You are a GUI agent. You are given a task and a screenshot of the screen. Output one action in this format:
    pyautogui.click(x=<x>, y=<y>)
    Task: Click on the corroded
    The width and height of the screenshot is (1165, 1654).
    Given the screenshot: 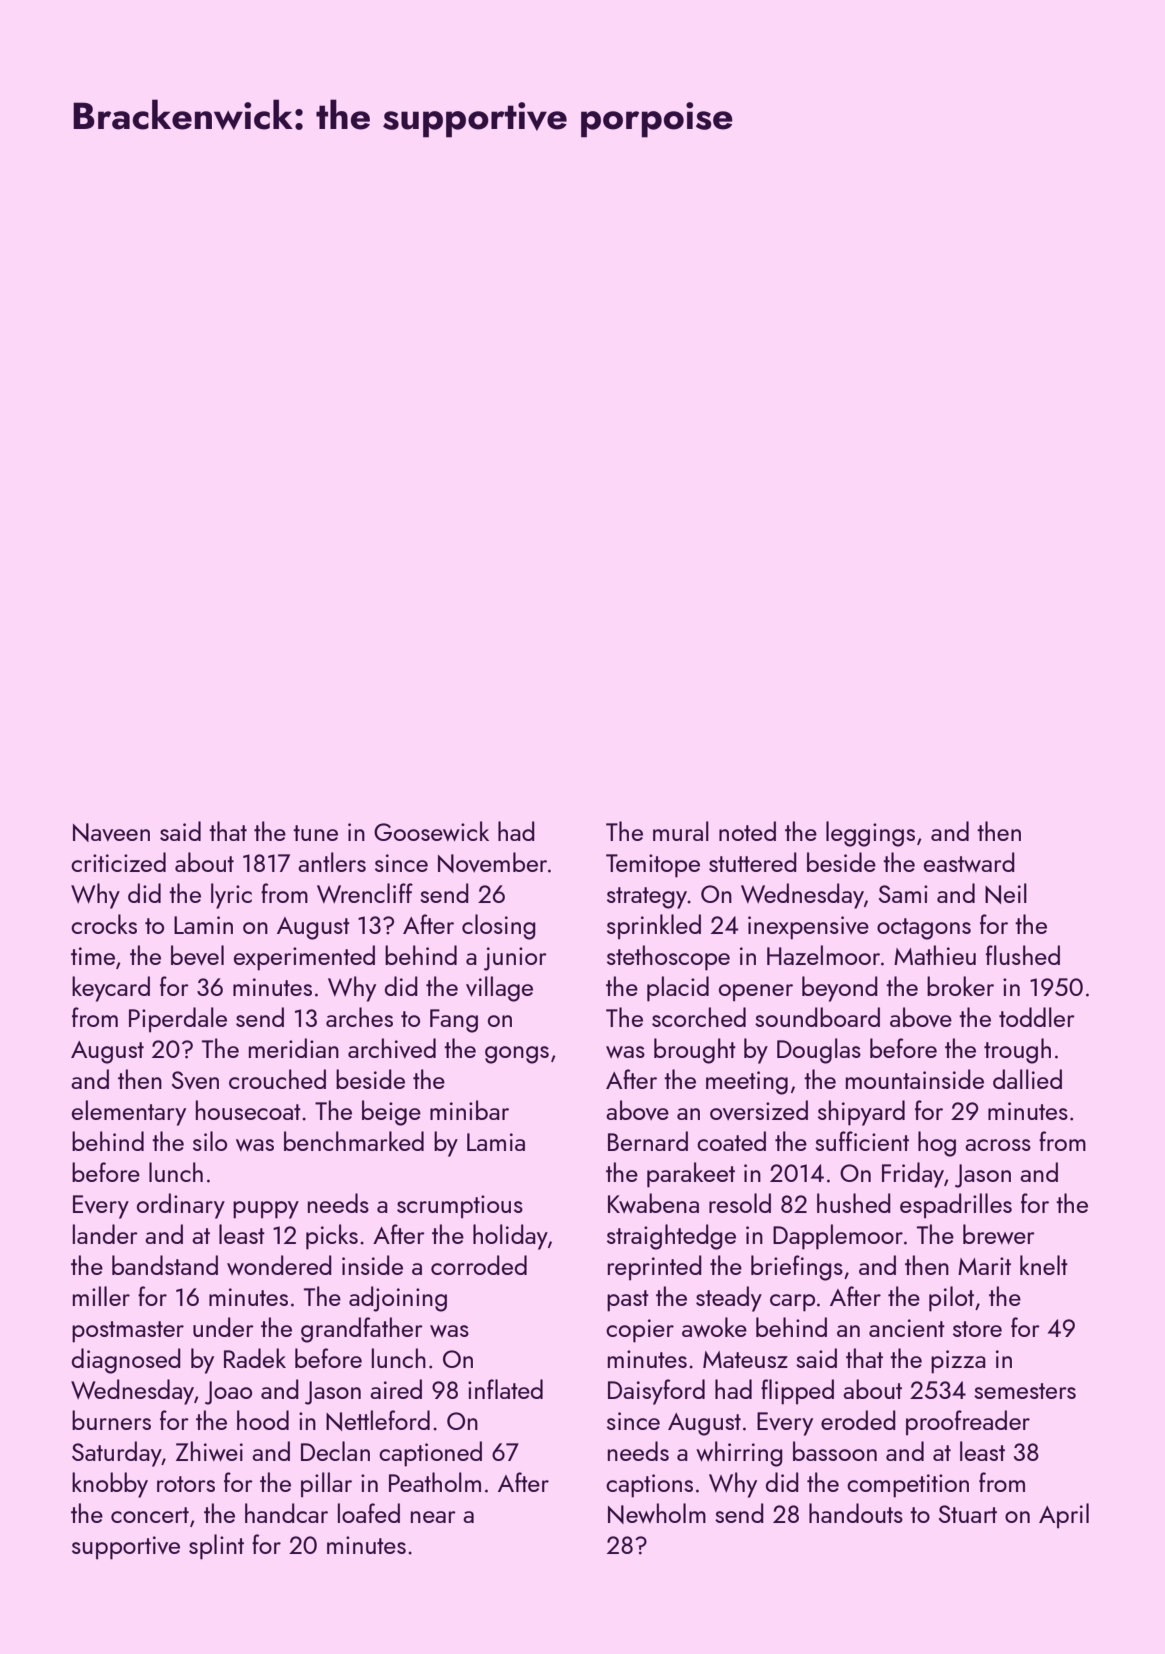 What is the action you would take?
    pyautogui.click(x=479, y=1265)
